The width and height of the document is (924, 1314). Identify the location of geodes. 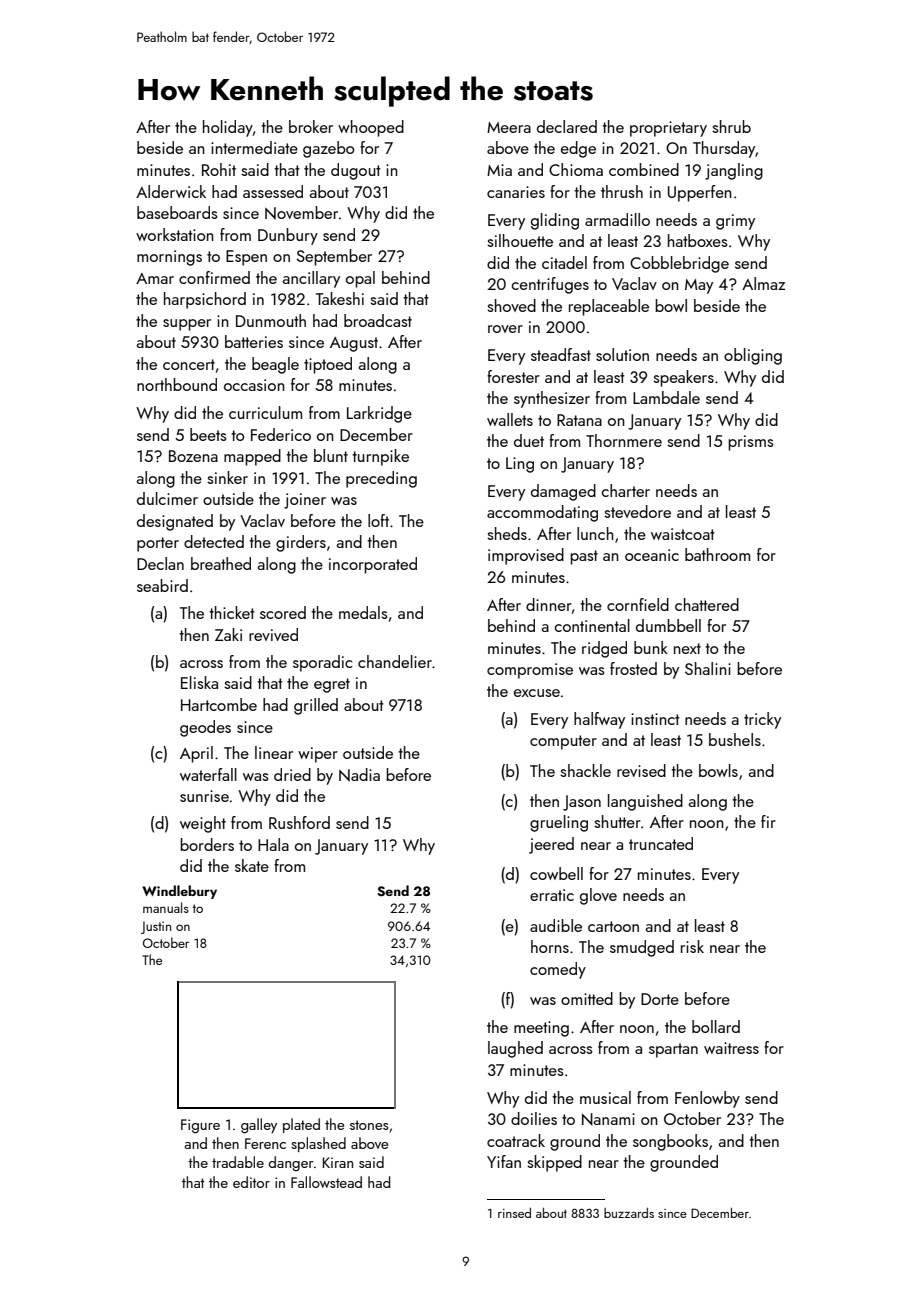
(205, 728).
